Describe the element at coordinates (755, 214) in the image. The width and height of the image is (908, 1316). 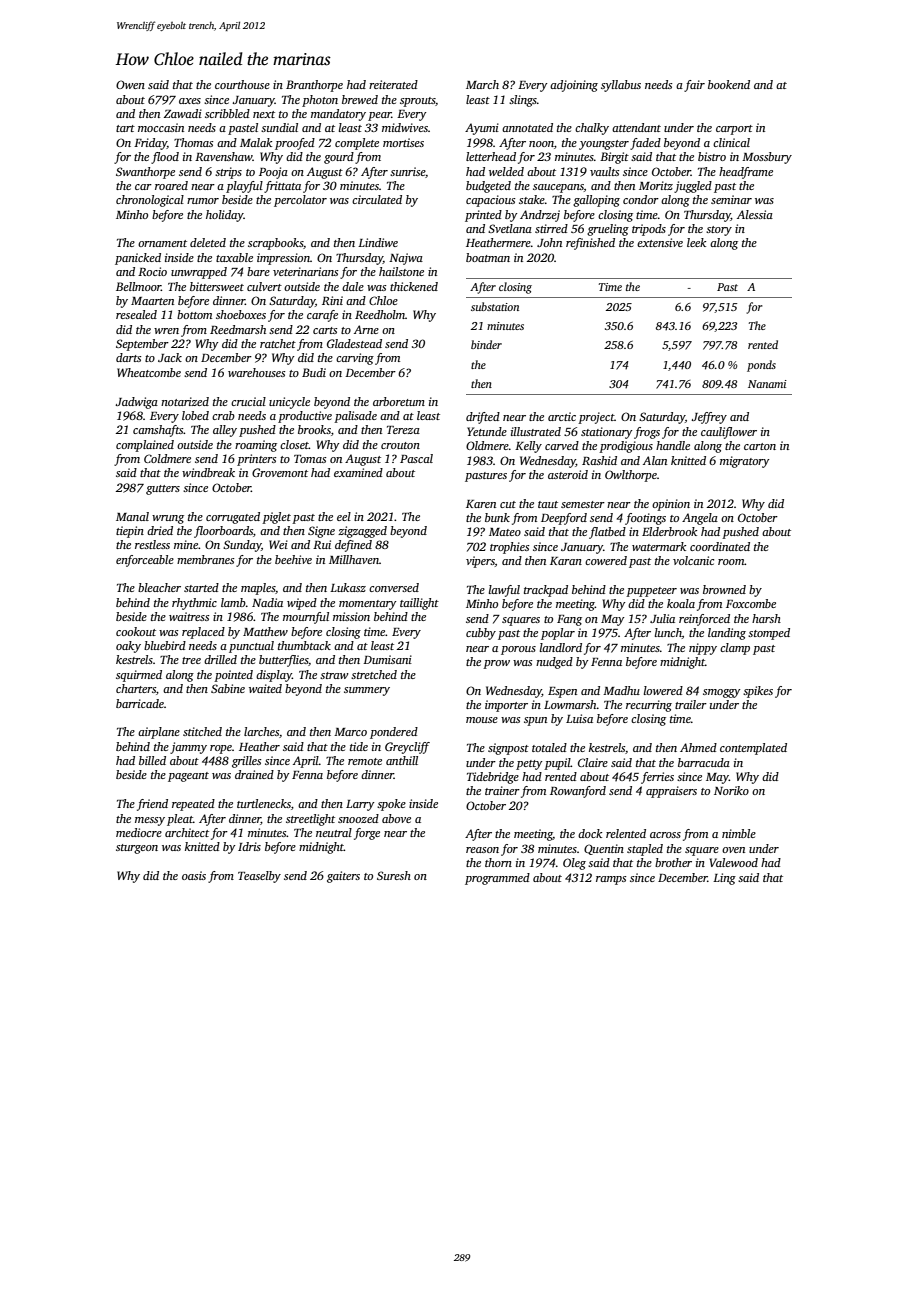
I see `Alessia` at that location.
